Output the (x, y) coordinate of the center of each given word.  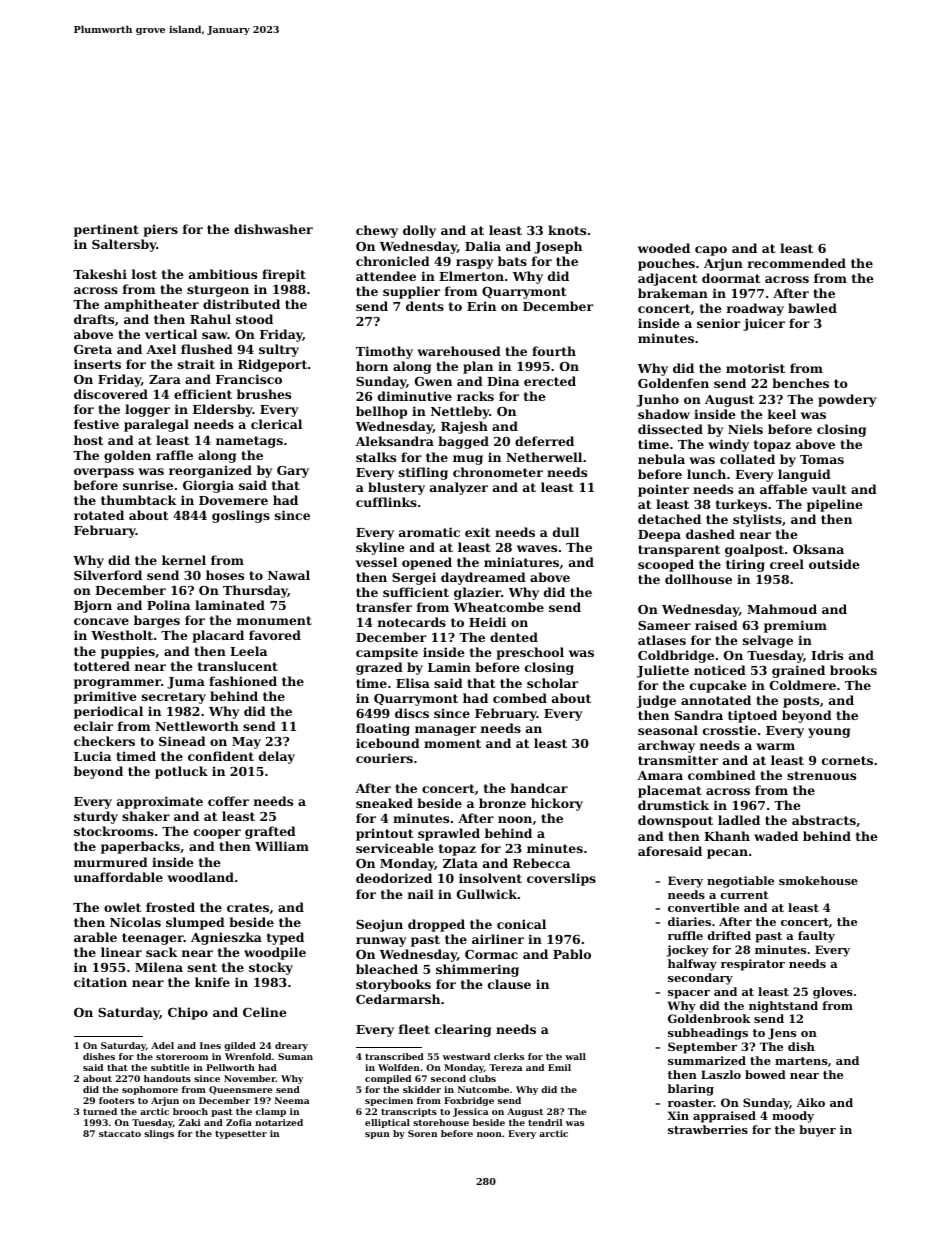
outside (834, 564)
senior (718, 323)
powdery (847, 400)
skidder (422, 1089)
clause (509, 984)
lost (144, 274)
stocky (271, 968)
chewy (377, 231)
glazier (477, 593)
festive (96, 424)
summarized (707, 1060)
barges (157, 621)
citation (100, 982)
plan (478, 367)
